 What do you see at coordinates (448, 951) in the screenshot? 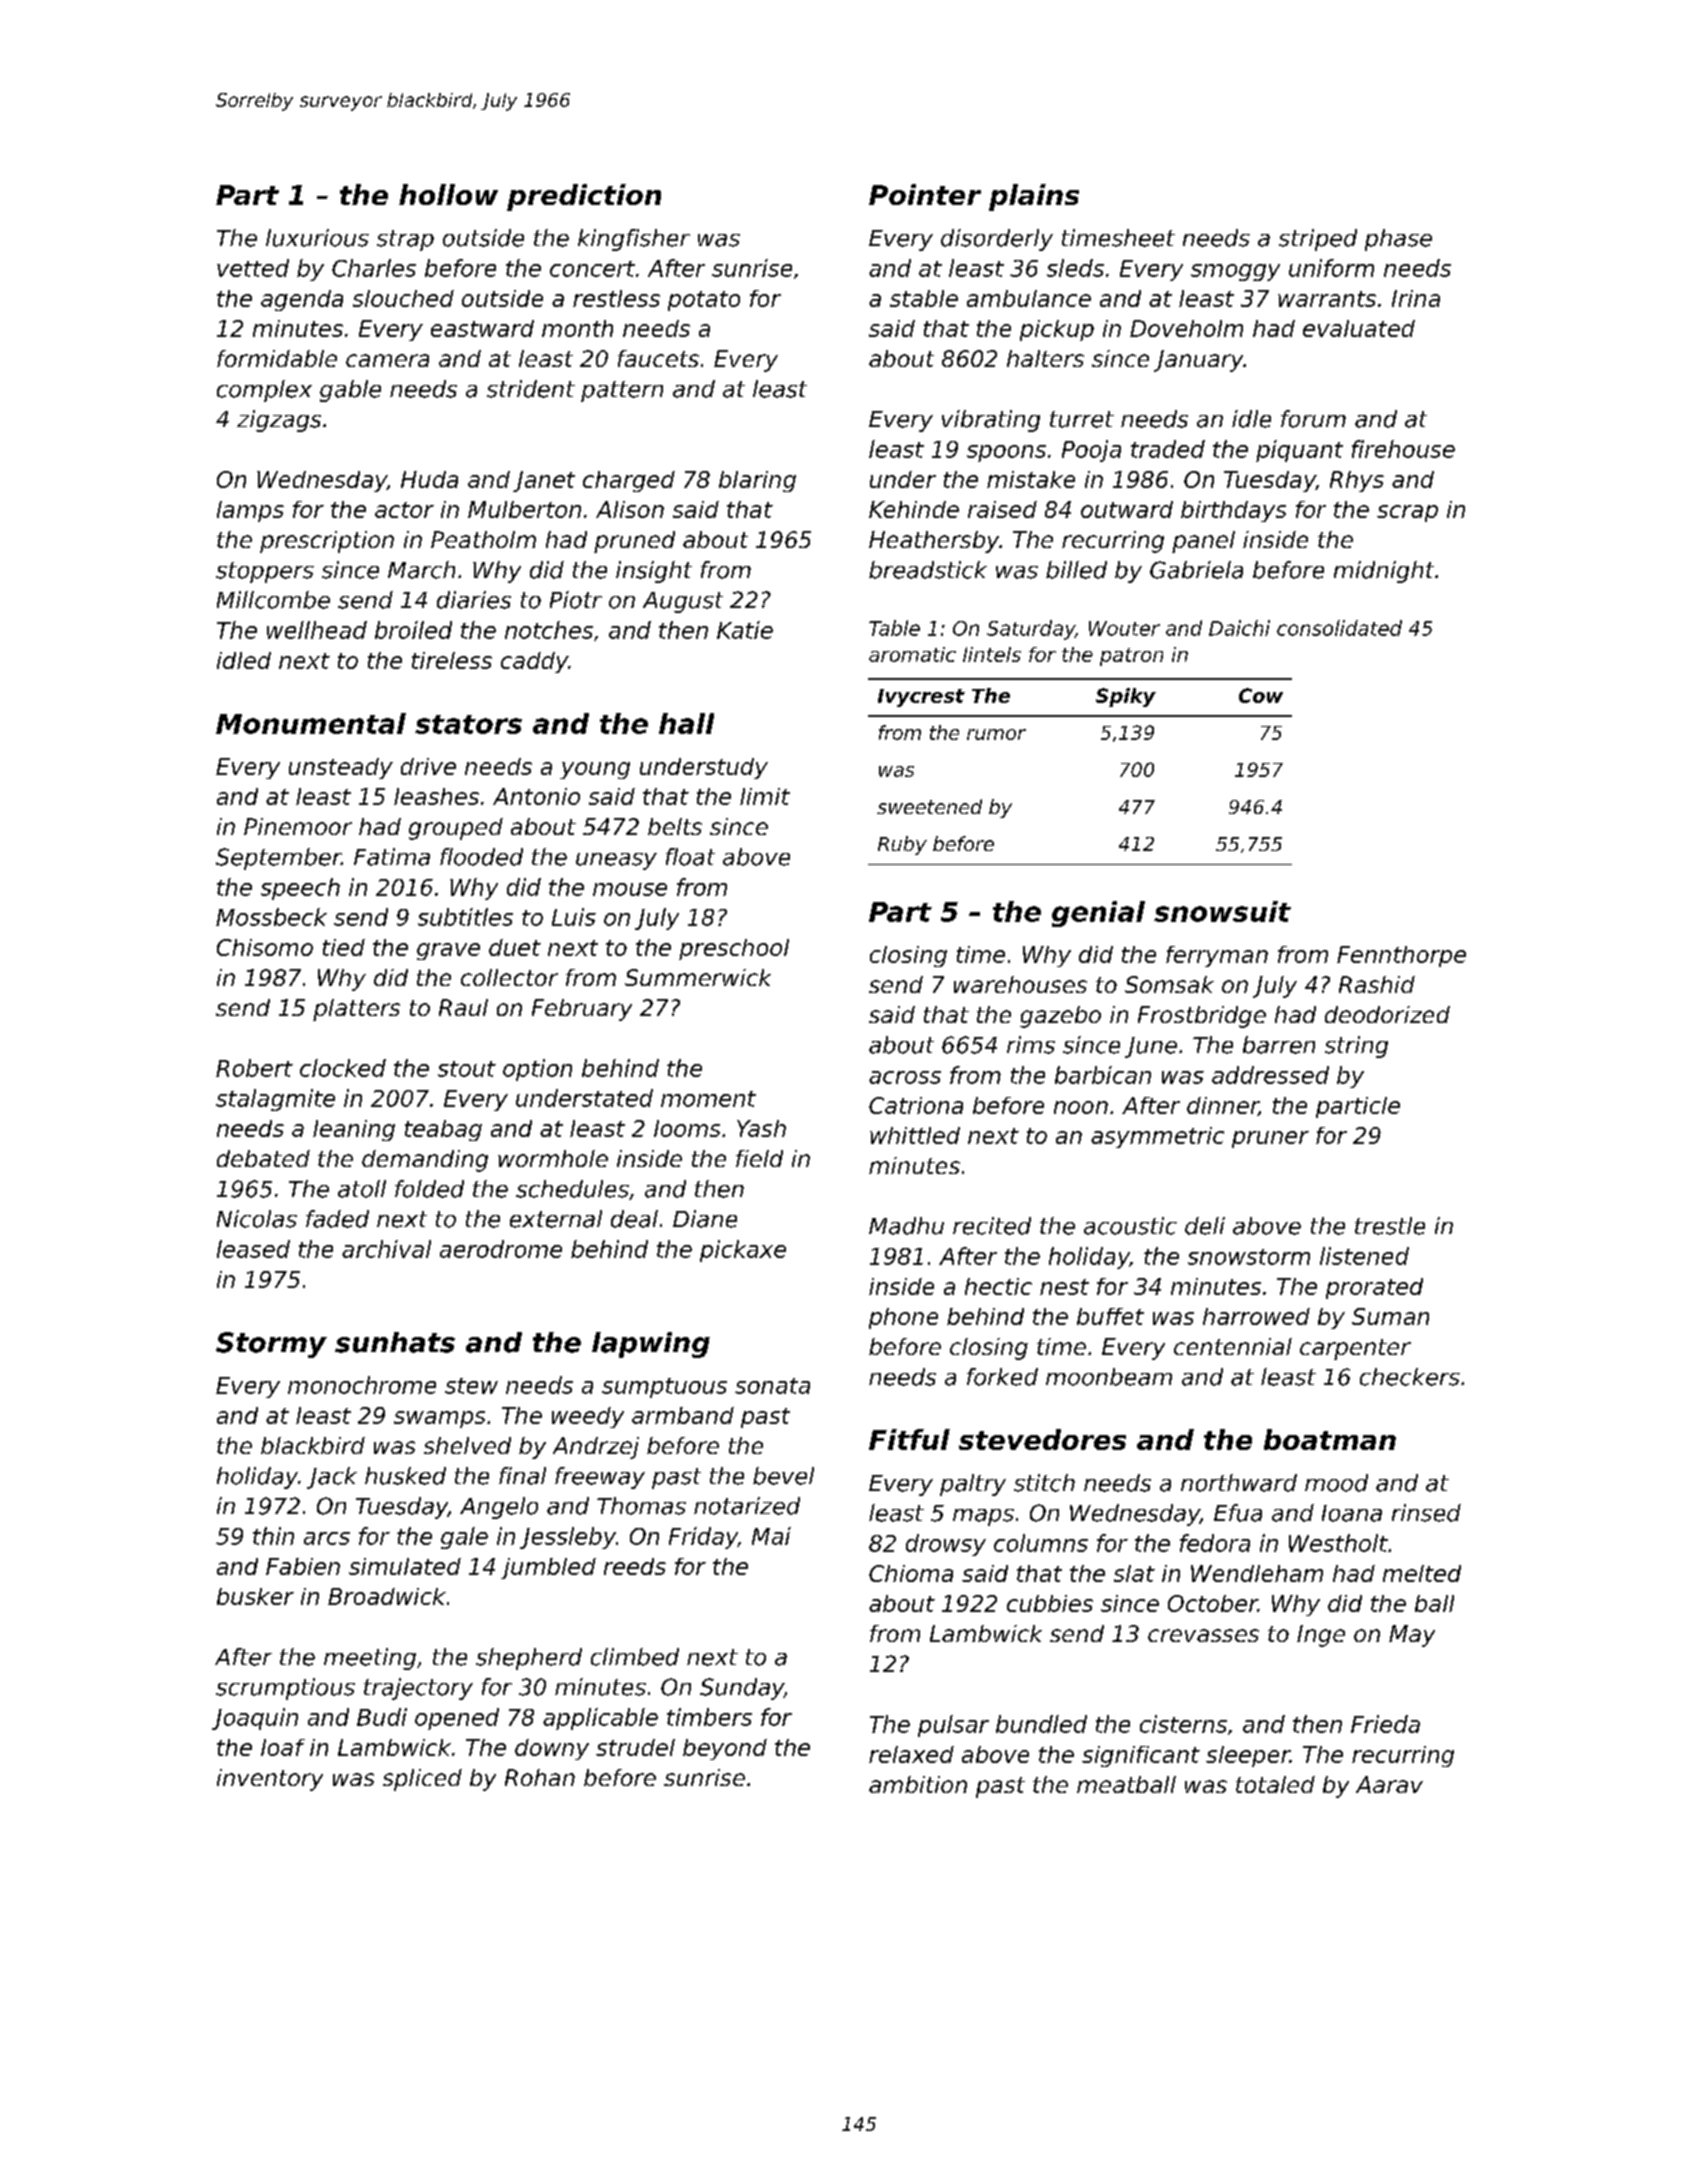
I see `grave` at bounding box center [448, 951].
